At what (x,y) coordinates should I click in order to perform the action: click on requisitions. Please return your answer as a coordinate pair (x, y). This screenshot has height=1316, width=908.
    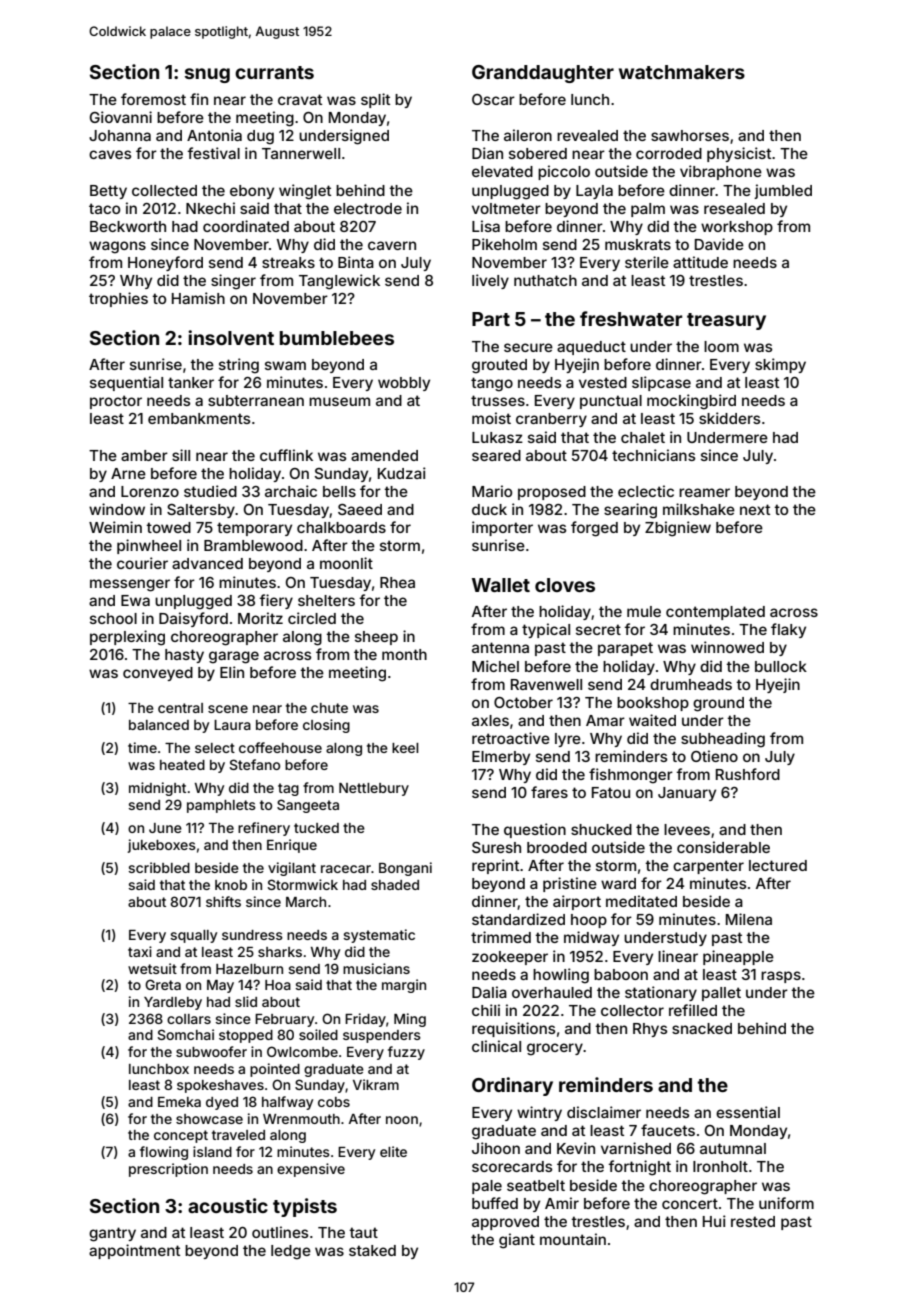
    Looking at the image, I should click on (513, 1029).
